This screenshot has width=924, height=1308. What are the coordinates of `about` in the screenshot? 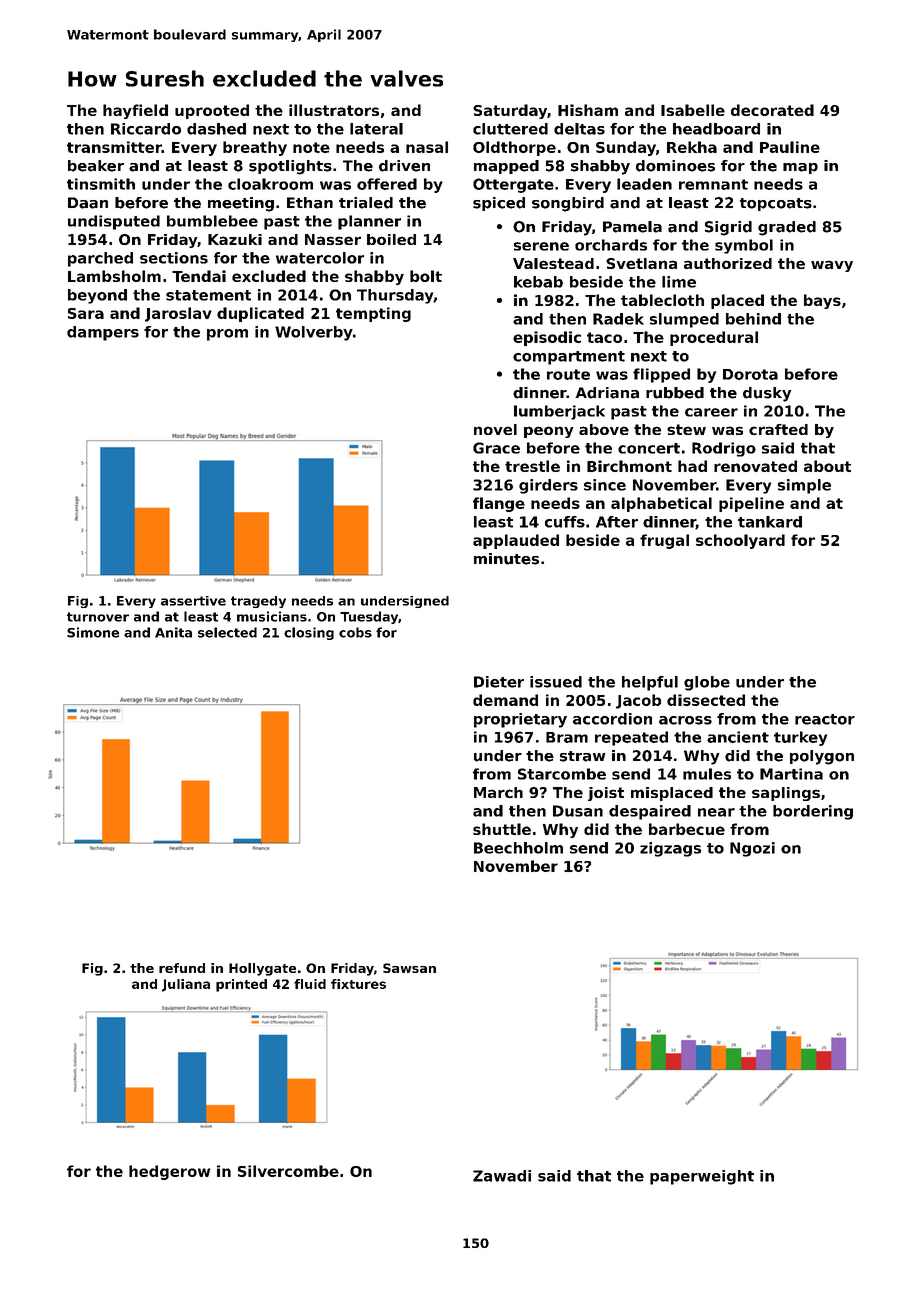 It's located at (827, 466).
